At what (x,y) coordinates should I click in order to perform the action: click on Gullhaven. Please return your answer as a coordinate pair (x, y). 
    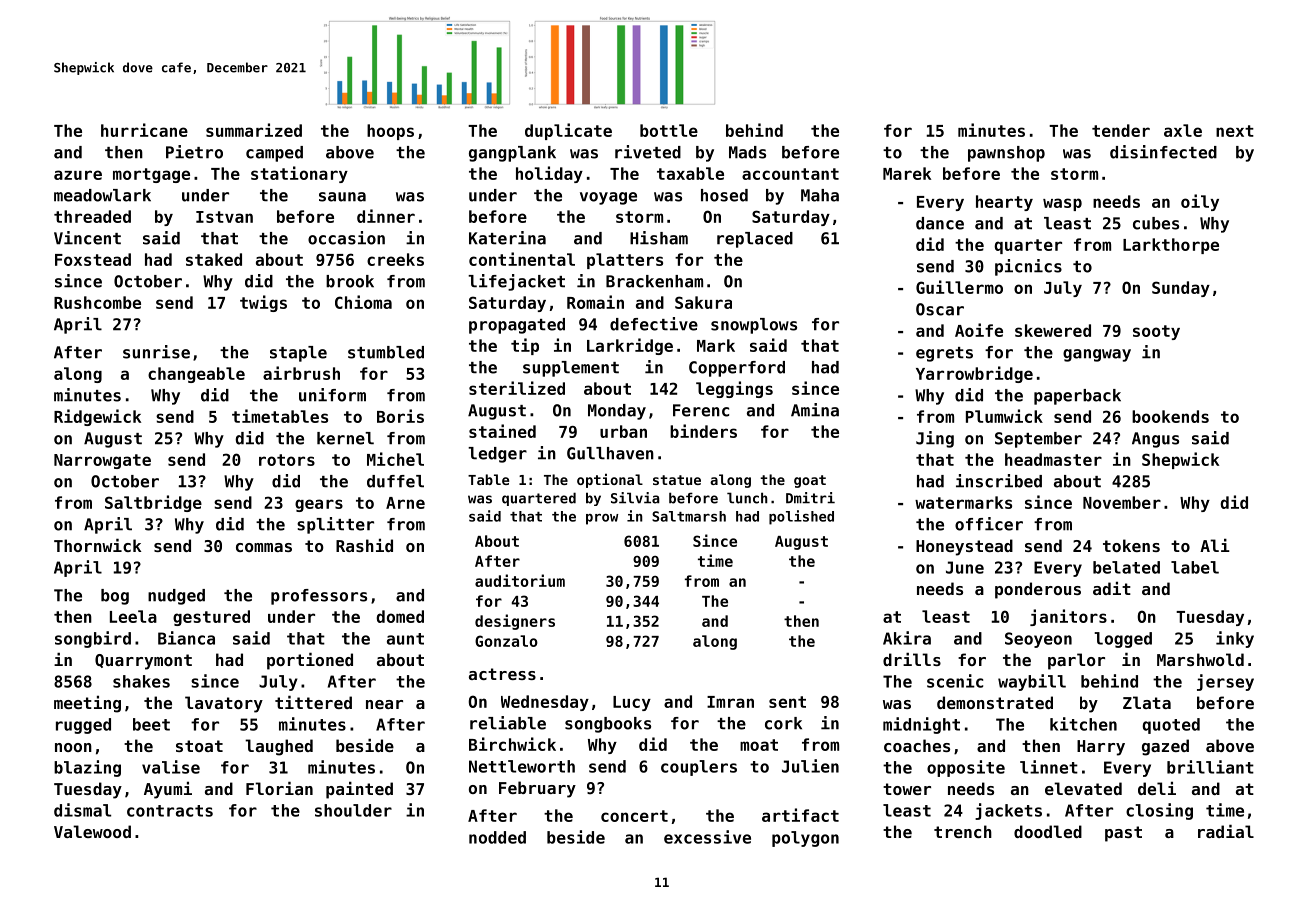
    Looking at the image, I should click on (610, 453).
